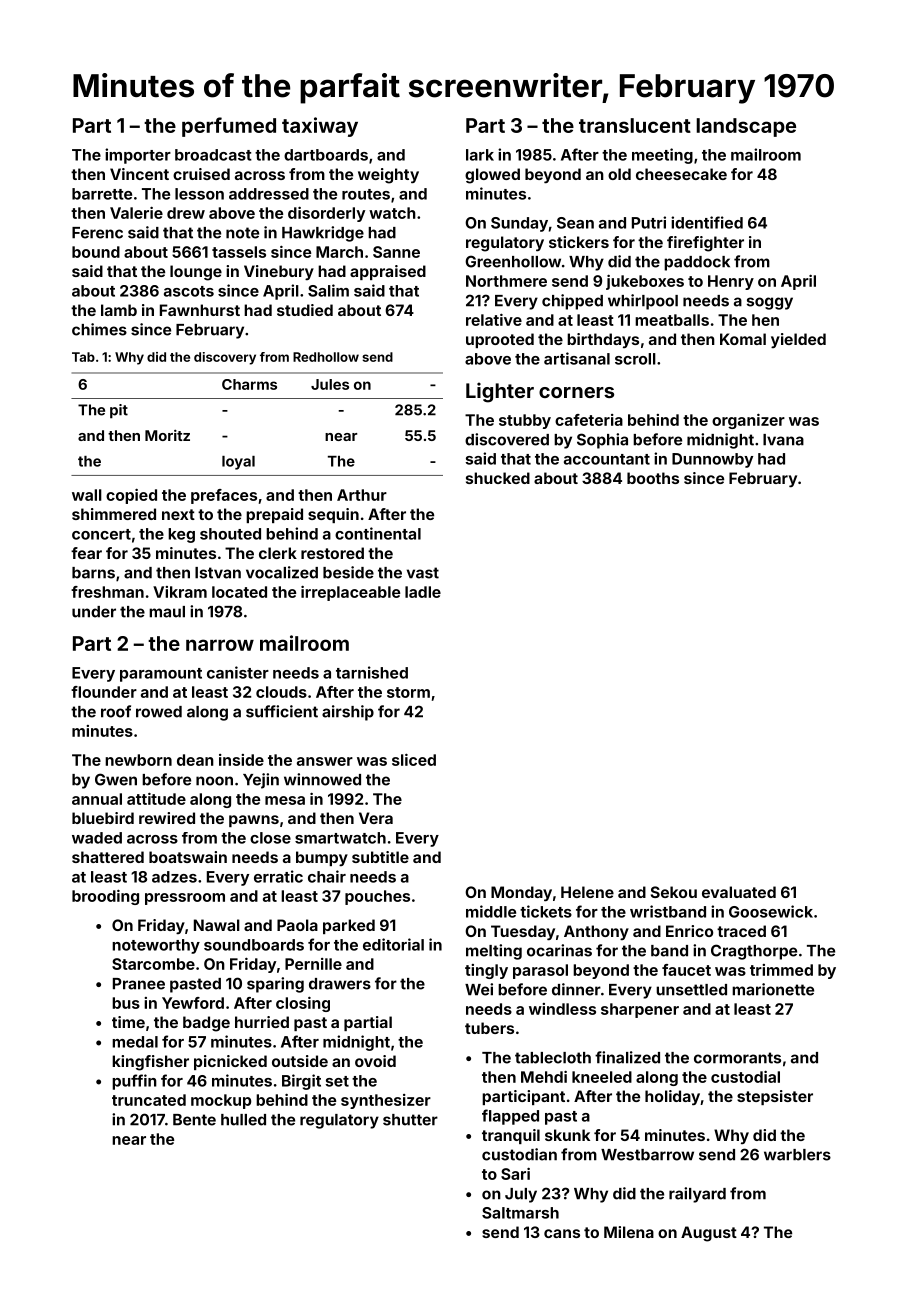 Image resolution: width=908 pixels, height=1316 pixels. What do you see at coordinates (330, 384) in the screenshot?
I see `Jules` at bounding box center [330, 384].
